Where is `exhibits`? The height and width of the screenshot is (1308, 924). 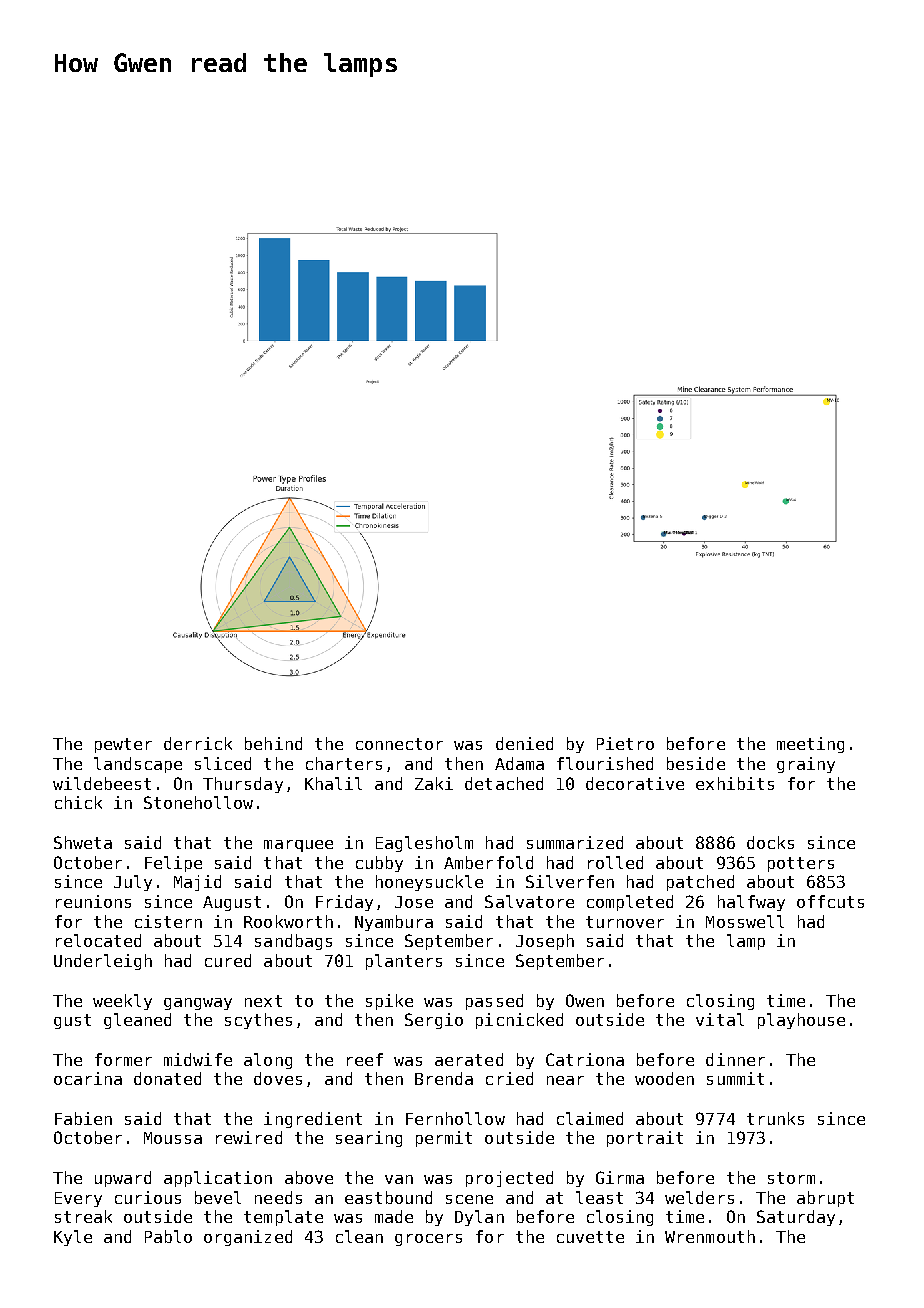
exhibits is located at coordinates (735, 783).
